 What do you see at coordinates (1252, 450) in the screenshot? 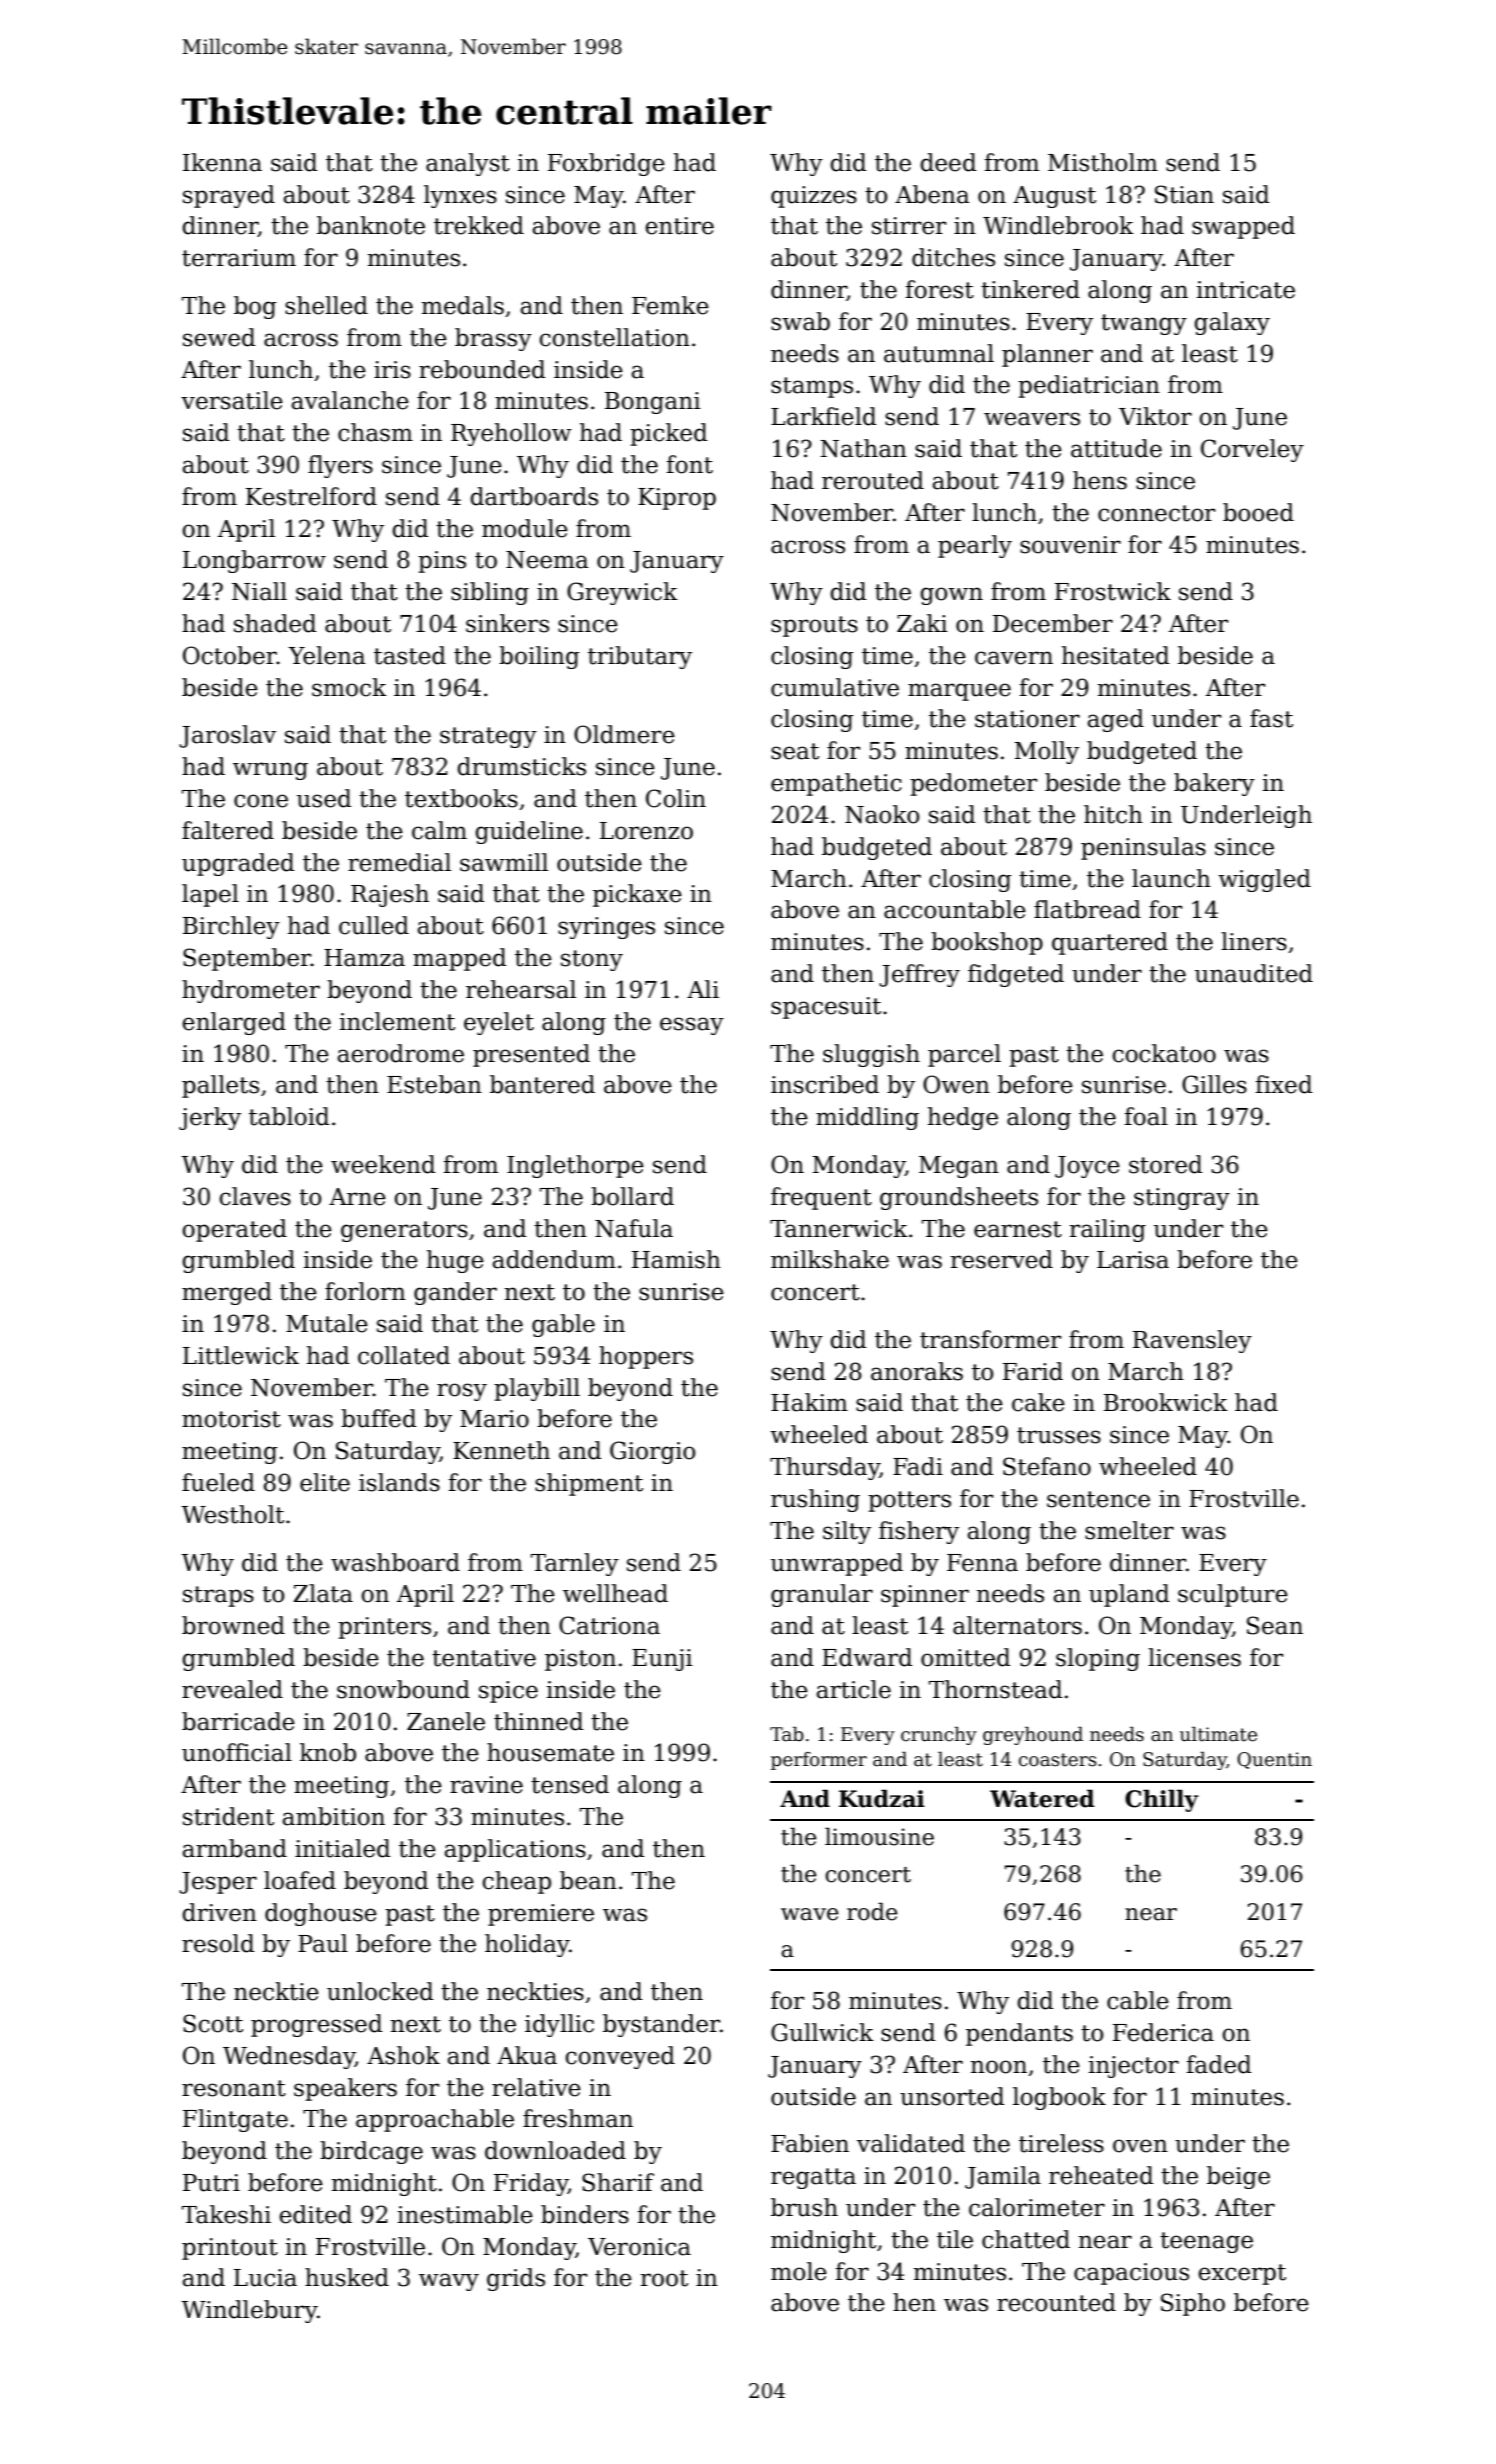
I see `Corveley` at bounding box center [1252, 450].
